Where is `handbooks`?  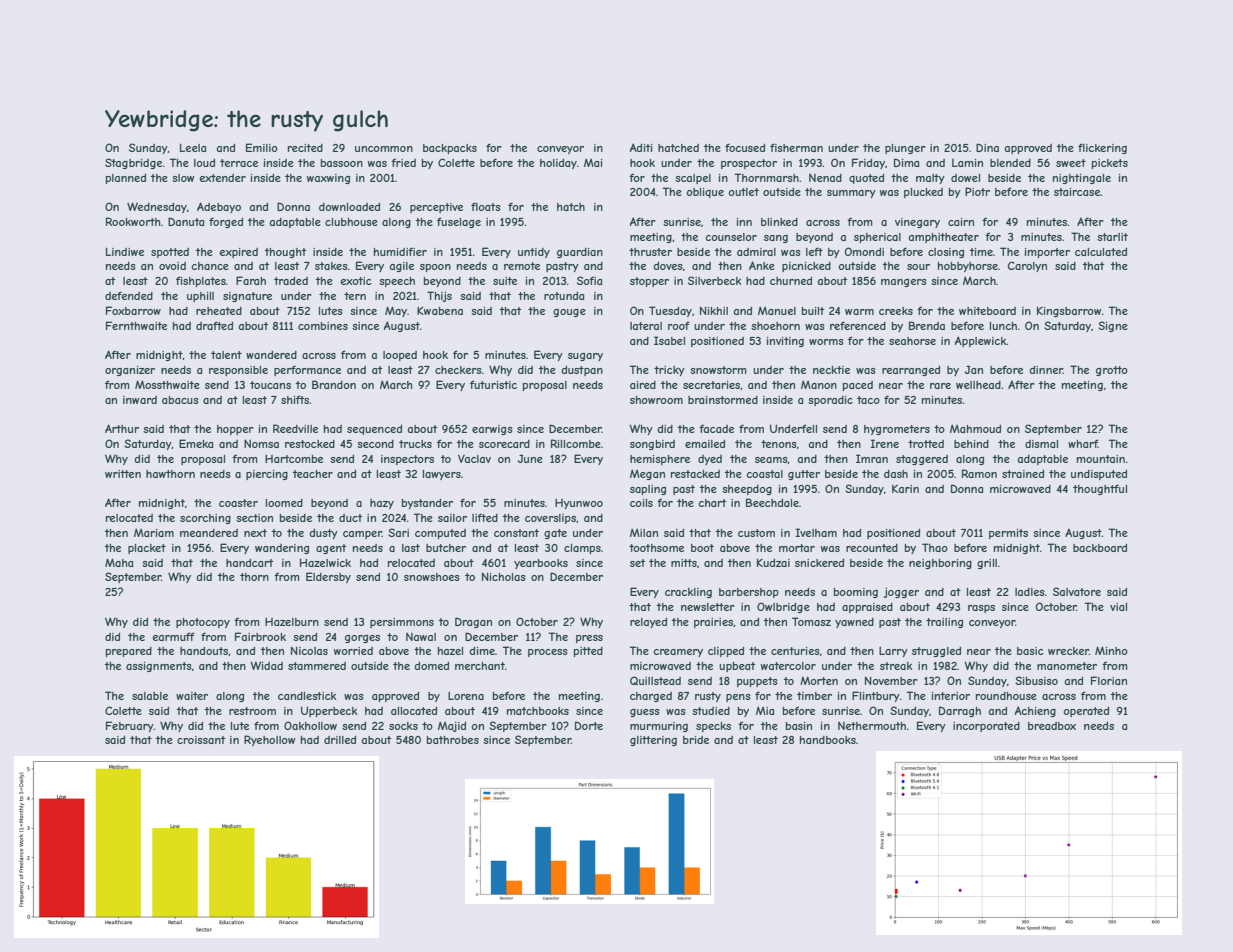
handbooks is located at coordinates (828, 740).
